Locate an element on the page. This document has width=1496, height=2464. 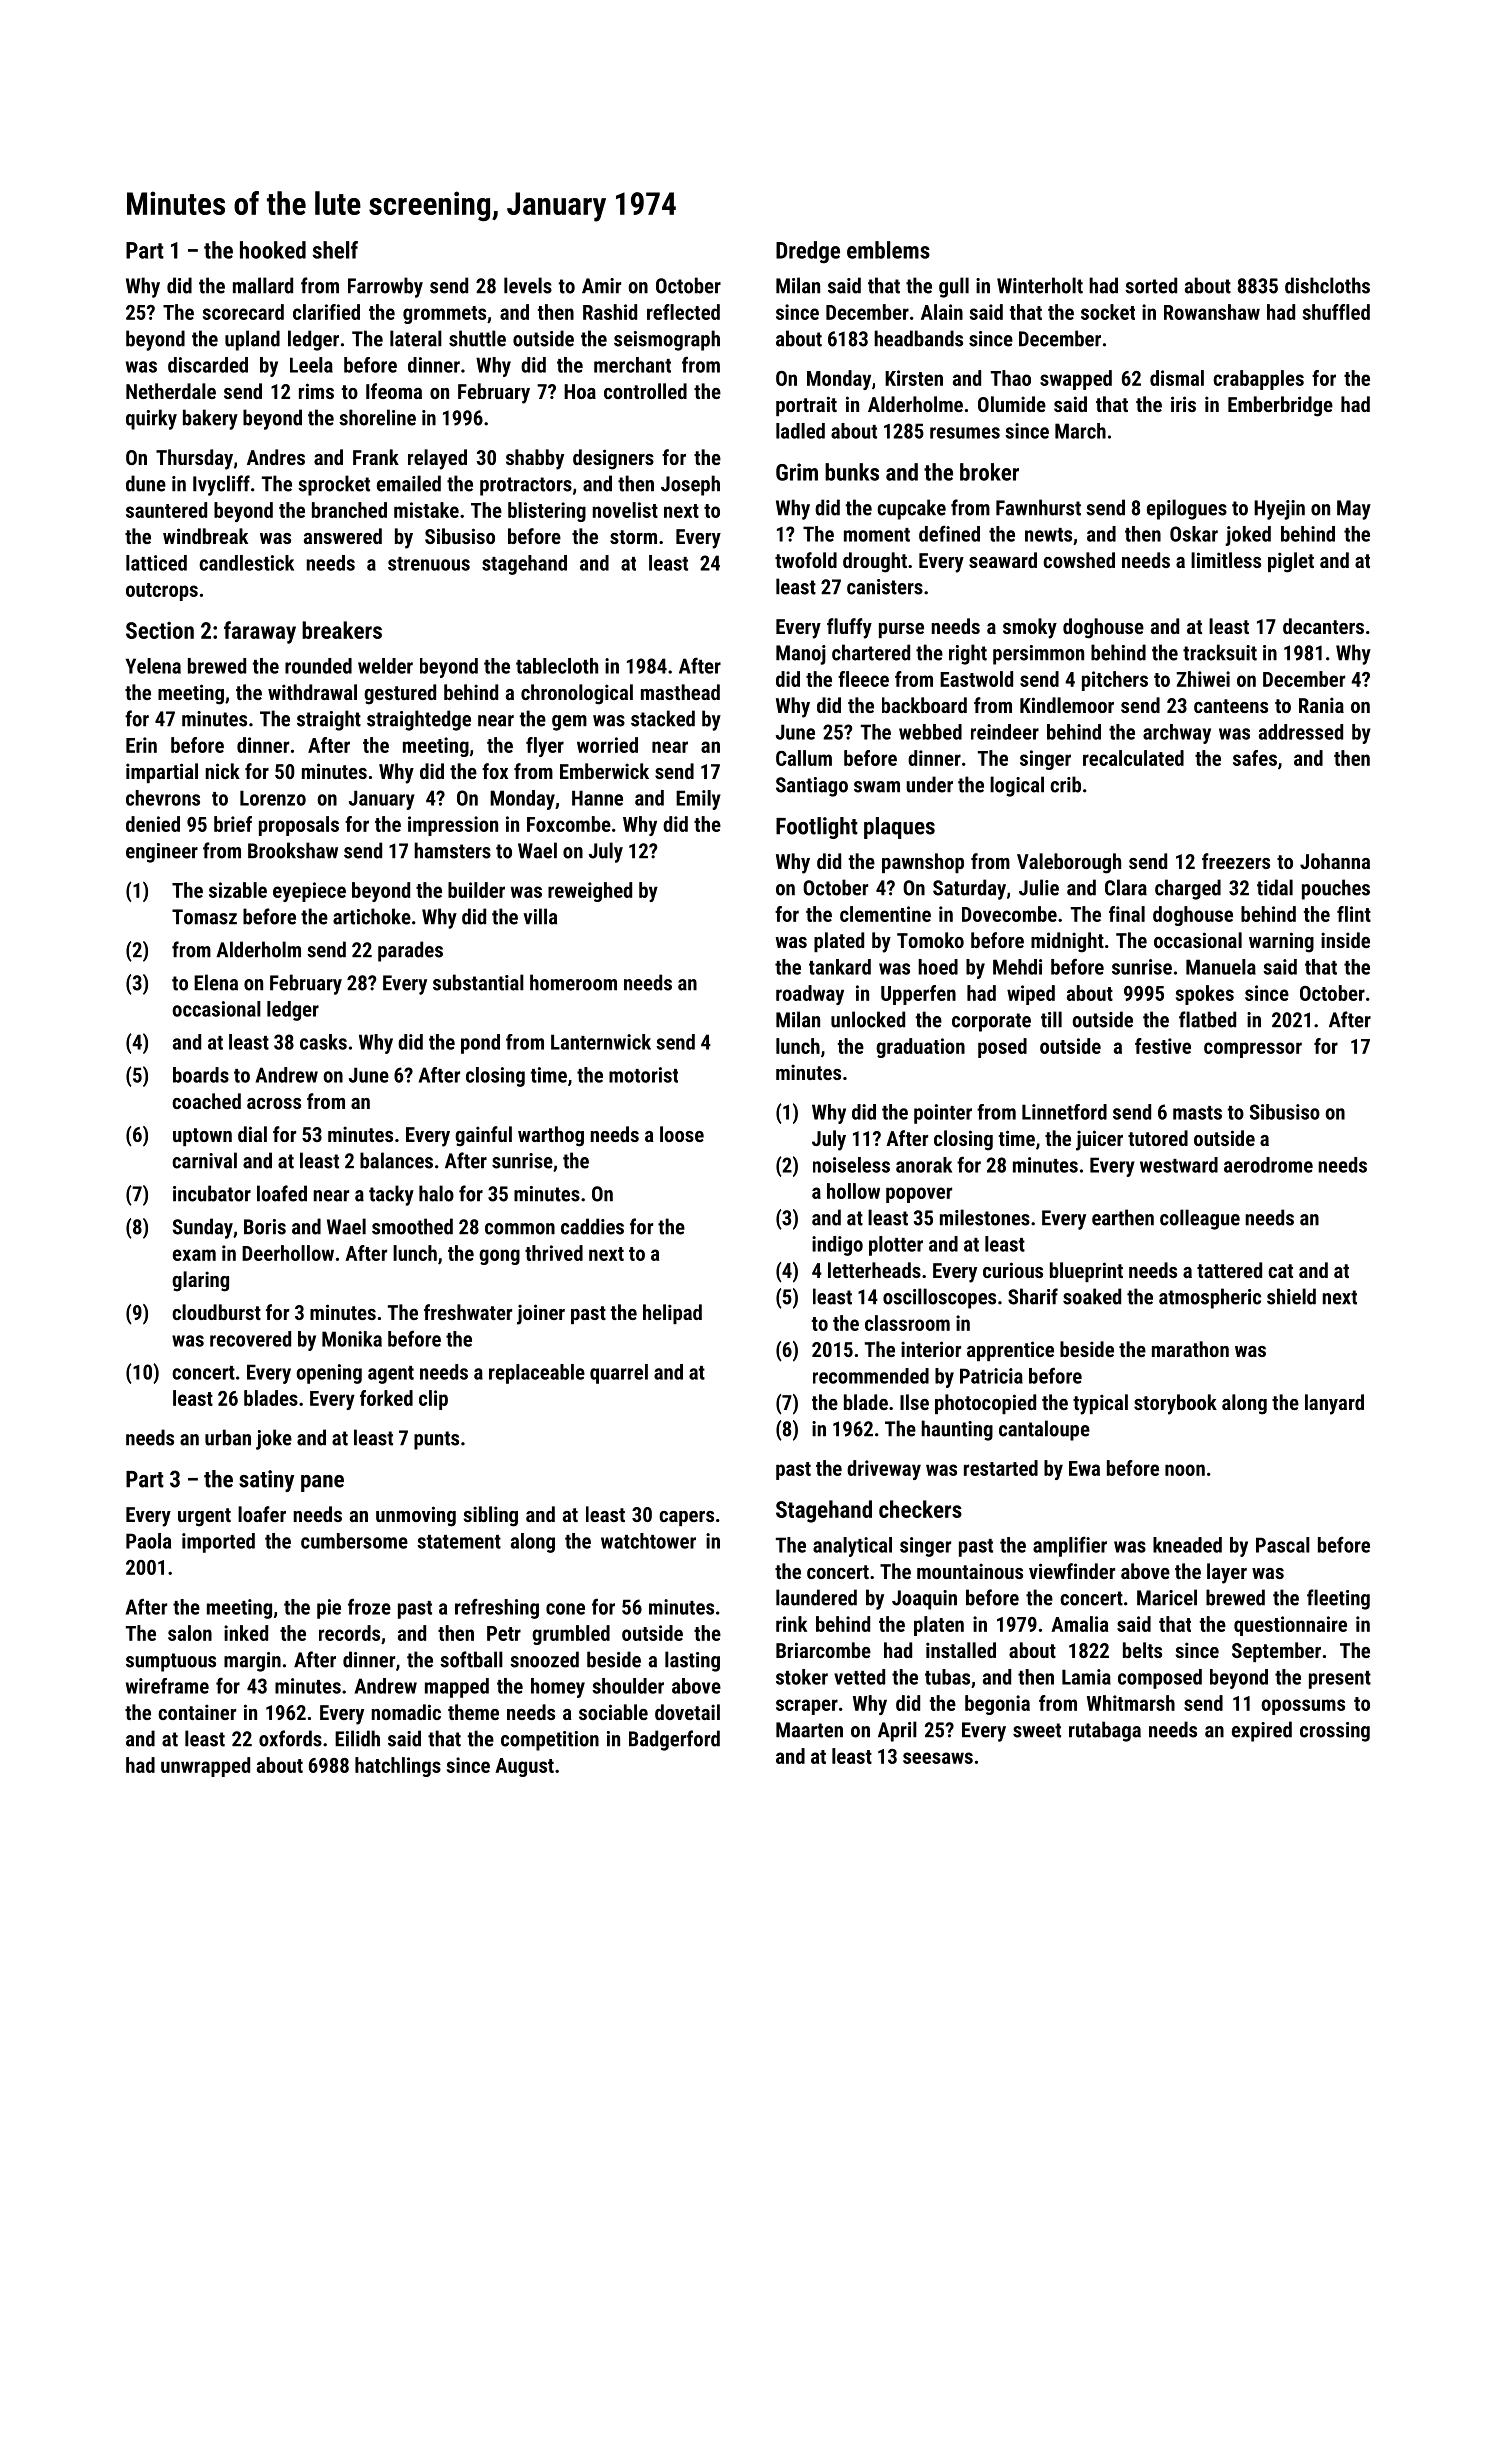
hooked is located at coordinates (273, 250).
